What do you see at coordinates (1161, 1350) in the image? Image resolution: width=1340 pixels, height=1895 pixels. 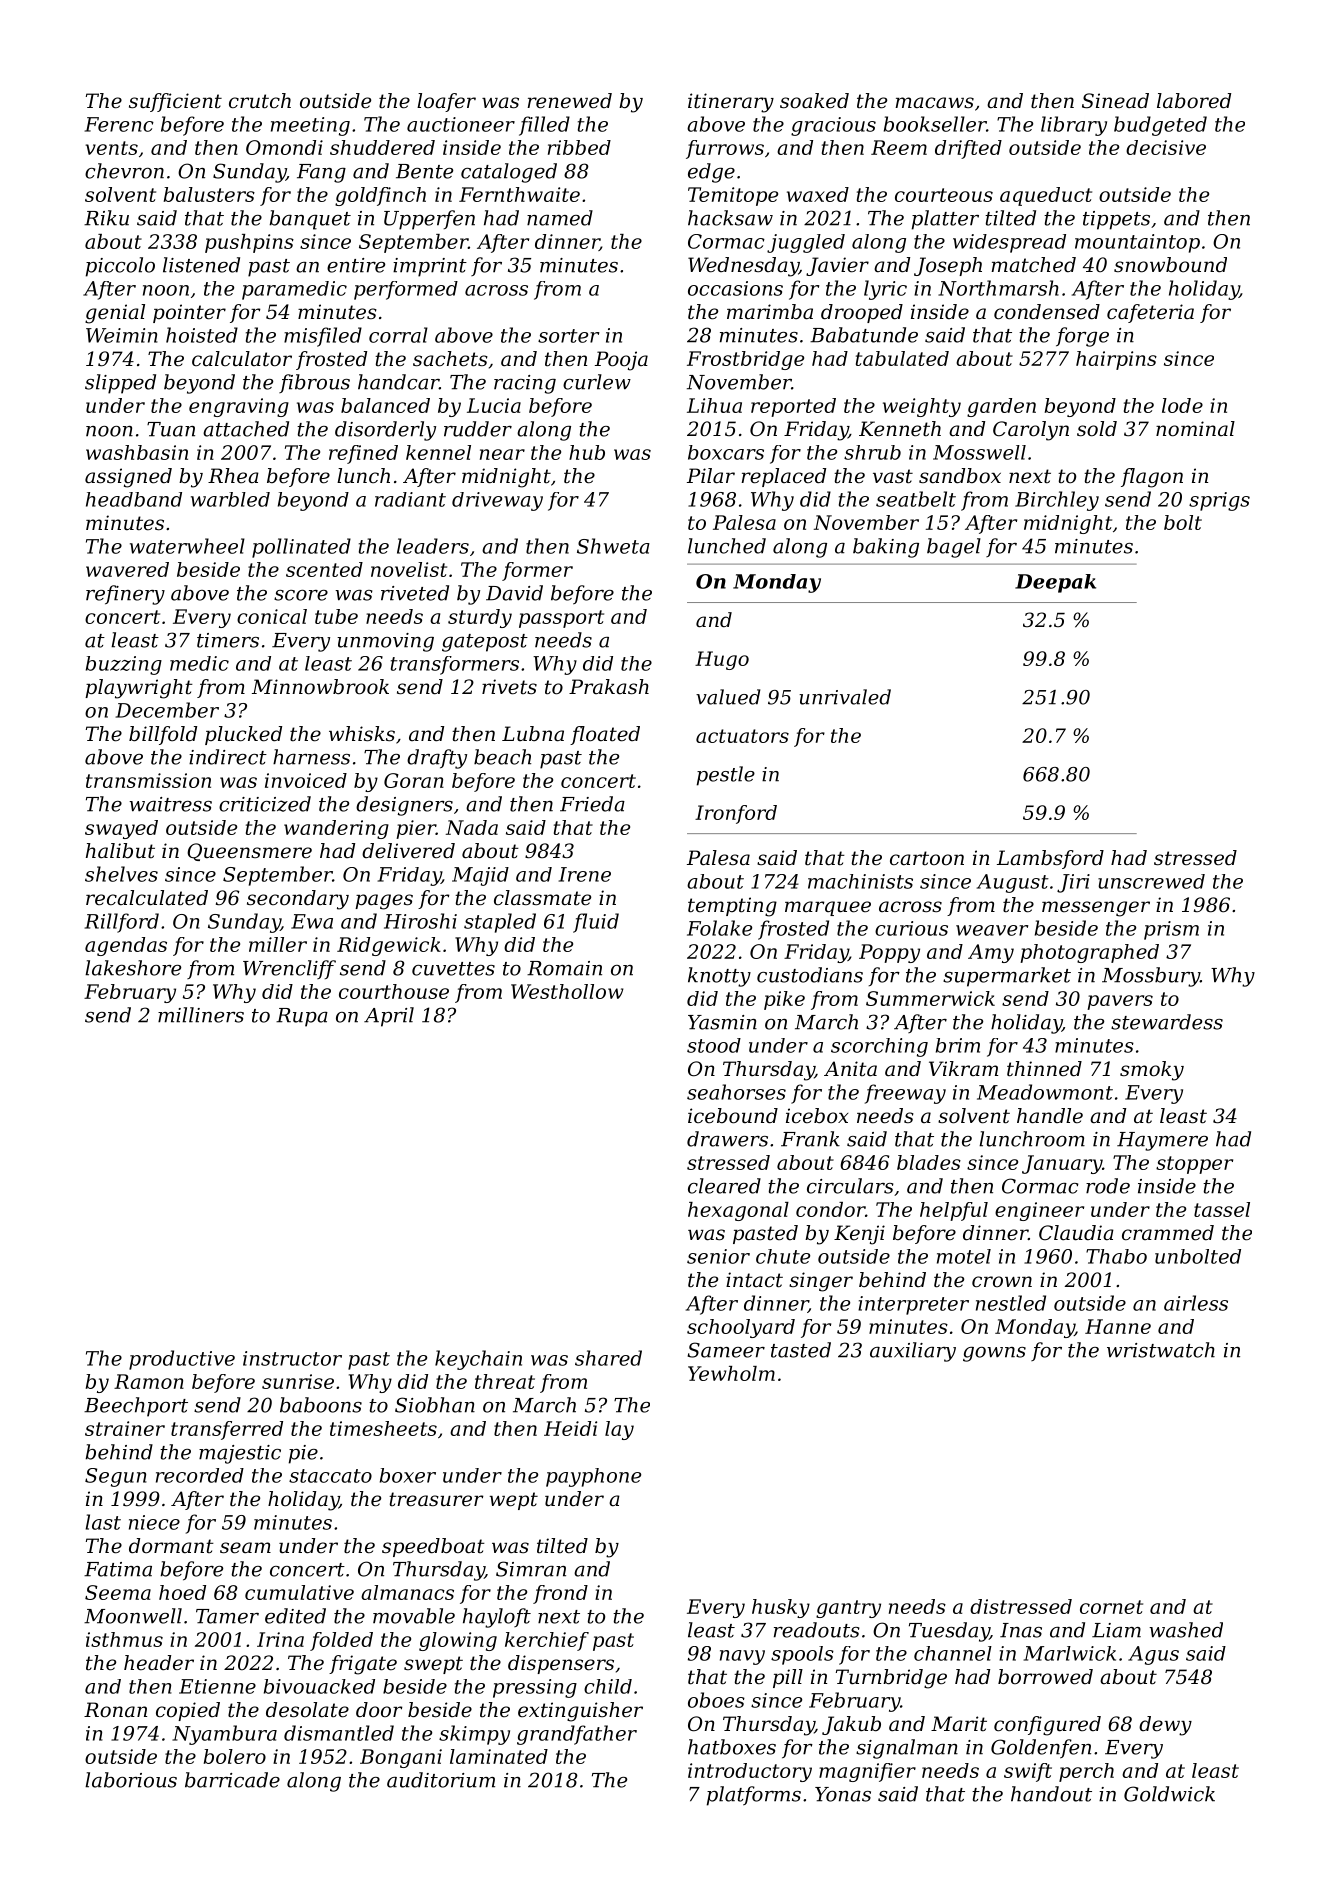 I see `wristwatch` at bounding box center [1161, 1350].
